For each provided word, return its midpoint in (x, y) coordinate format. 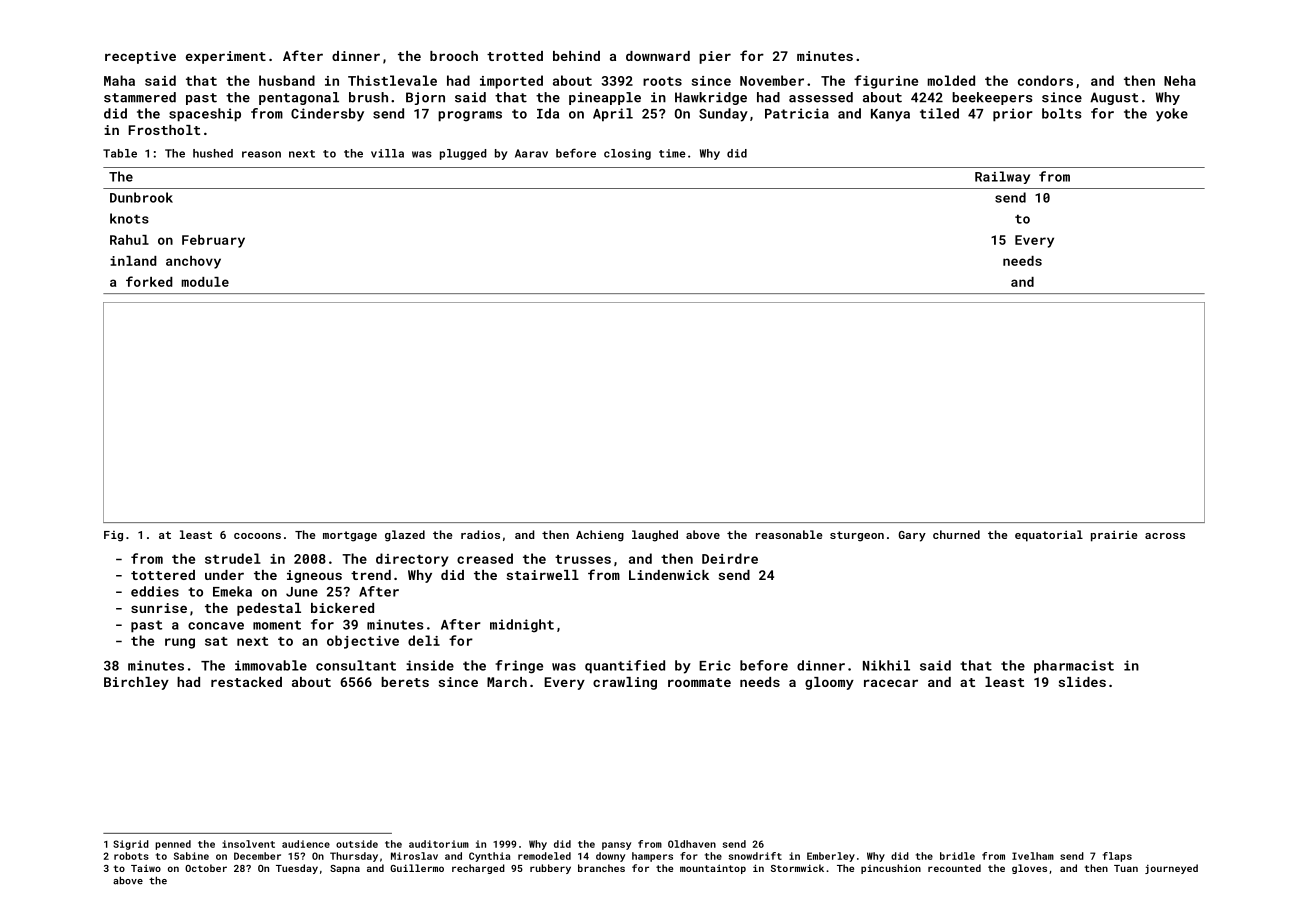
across (1165, 536)
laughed (655, 536)
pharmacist (1074, 667)
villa (387, 153)
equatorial (1049, 536)
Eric (715, 665)
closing (627, 154)
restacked (246, 682)
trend (371, 575)
